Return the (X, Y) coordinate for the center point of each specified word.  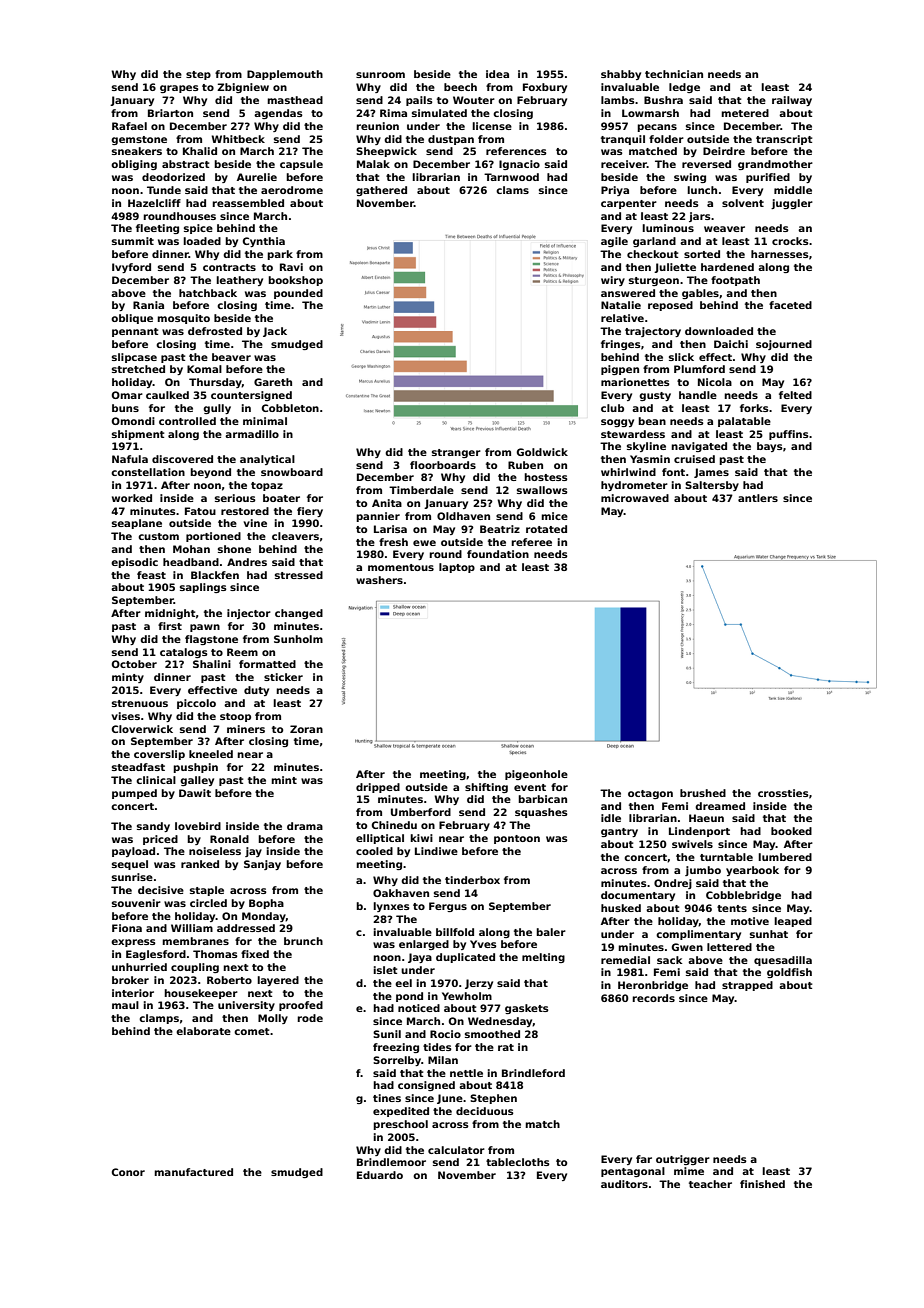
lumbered (785, 857)
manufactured (193, 1172)
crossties (783, 793)
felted (795, 395)
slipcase (134, 358)
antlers (758, 498)
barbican (542, 799)
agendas (278, 114)
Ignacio (519, 165)
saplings (203, 588)
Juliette (675, 268)
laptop (457, 568)
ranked (200, 864)
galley (197, 781)
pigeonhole (536, 775)
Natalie (621, 305)
